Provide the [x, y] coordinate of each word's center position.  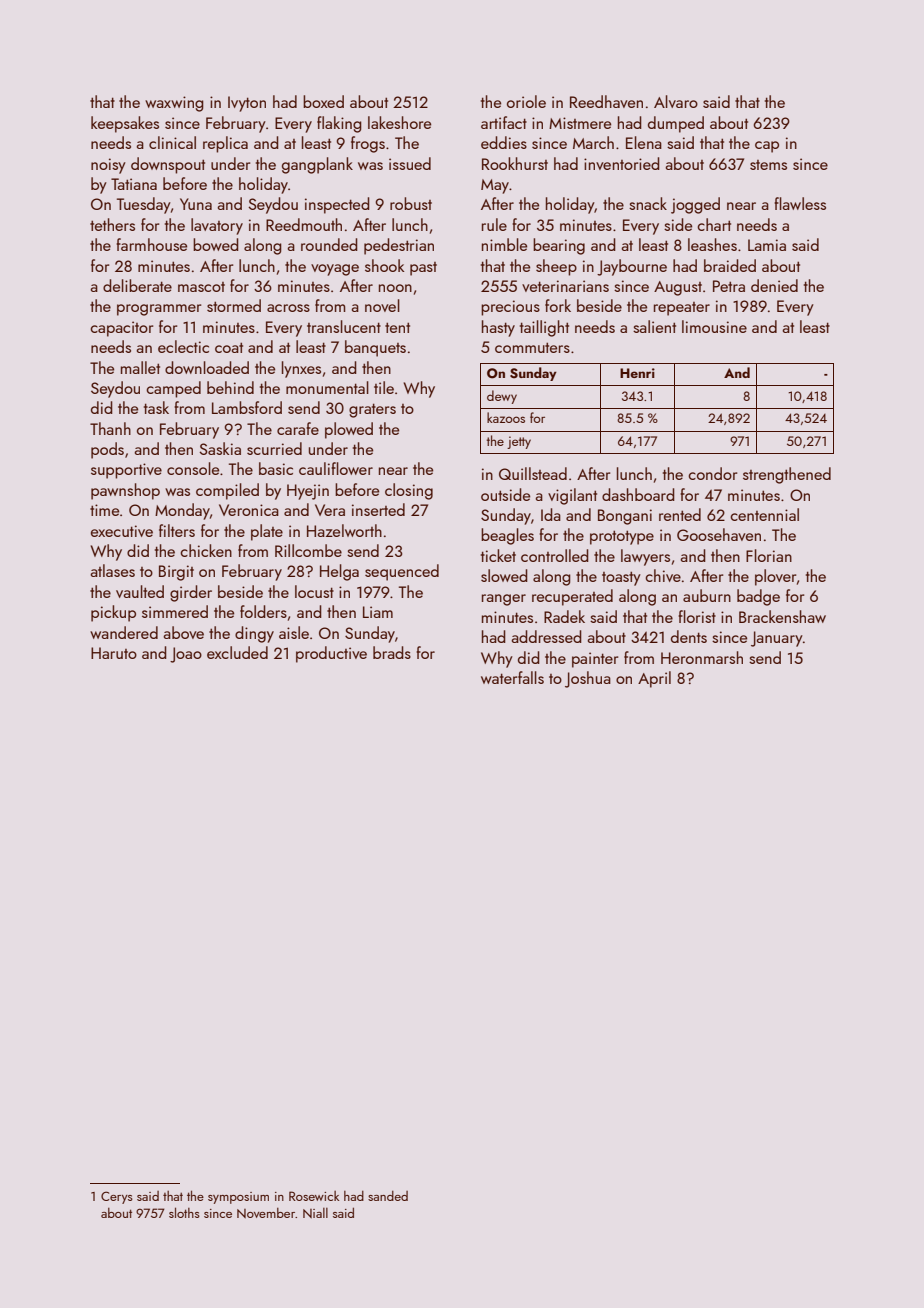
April [654, 679]
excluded [237, 652]
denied [774, 285]
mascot [201, 287]
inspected [337, 205]
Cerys [117, 1197]
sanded [388, 1196]
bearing [559, 246]
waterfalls [512, 677]
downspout [168, 165]
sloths [184, 1212]
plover [775, 577]
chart [714, 224]
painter [595, 660]
